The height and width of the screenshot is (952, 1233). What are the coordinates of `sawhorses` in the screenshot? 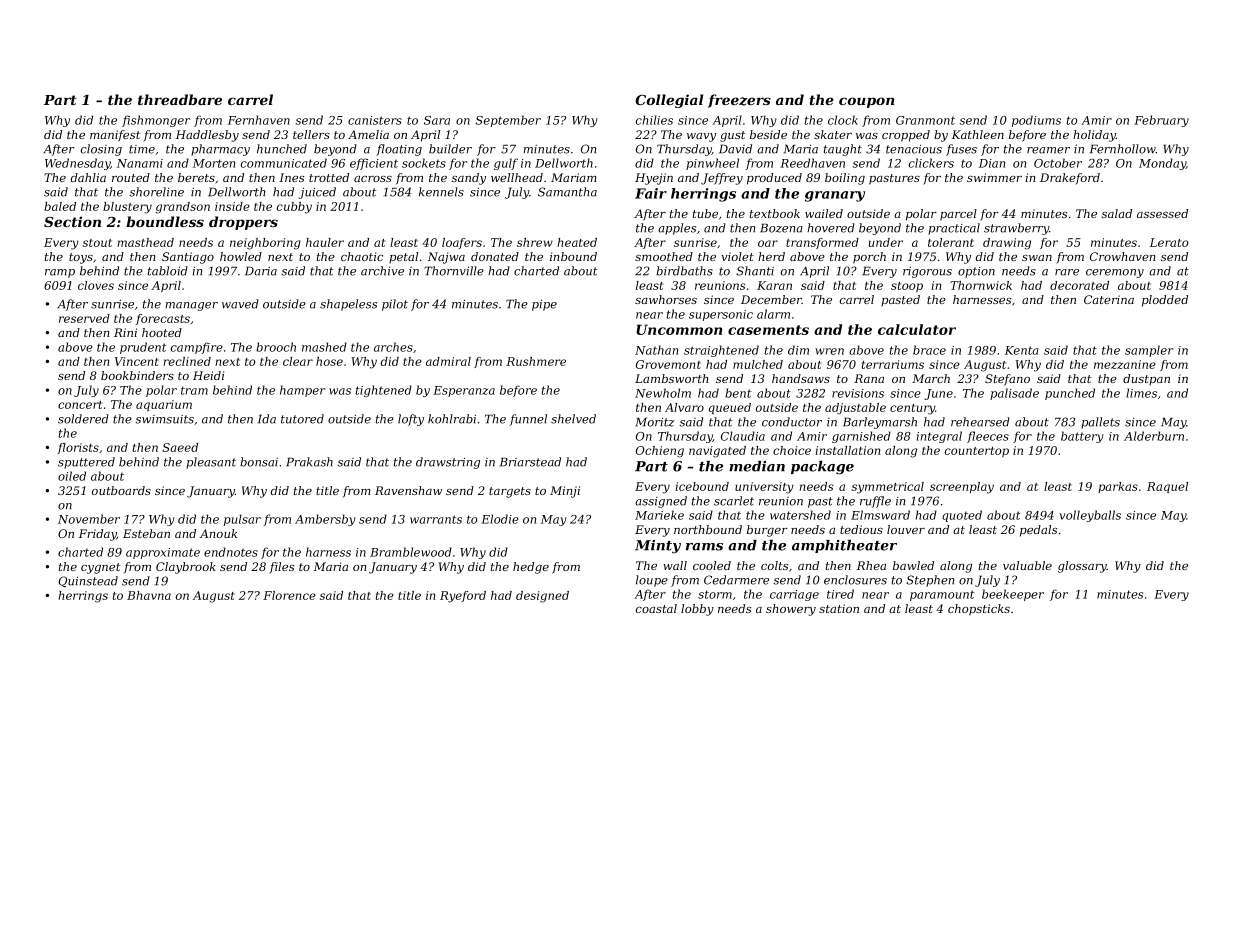 It's located at (666, 299).
